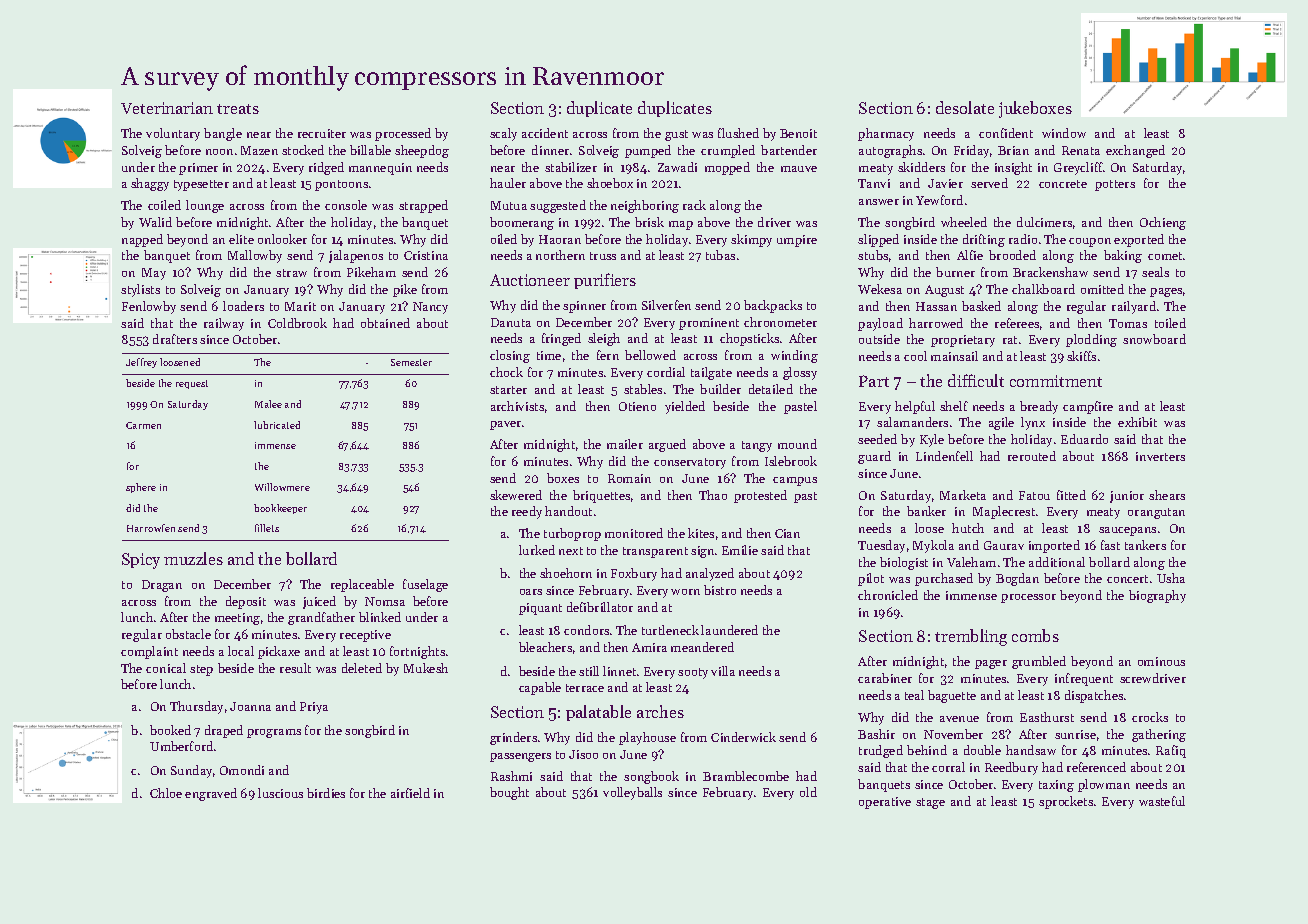  What do you see at coordinates (241, 239) in the screenshot?
I see `elite` at bounding box center [241, 239].
